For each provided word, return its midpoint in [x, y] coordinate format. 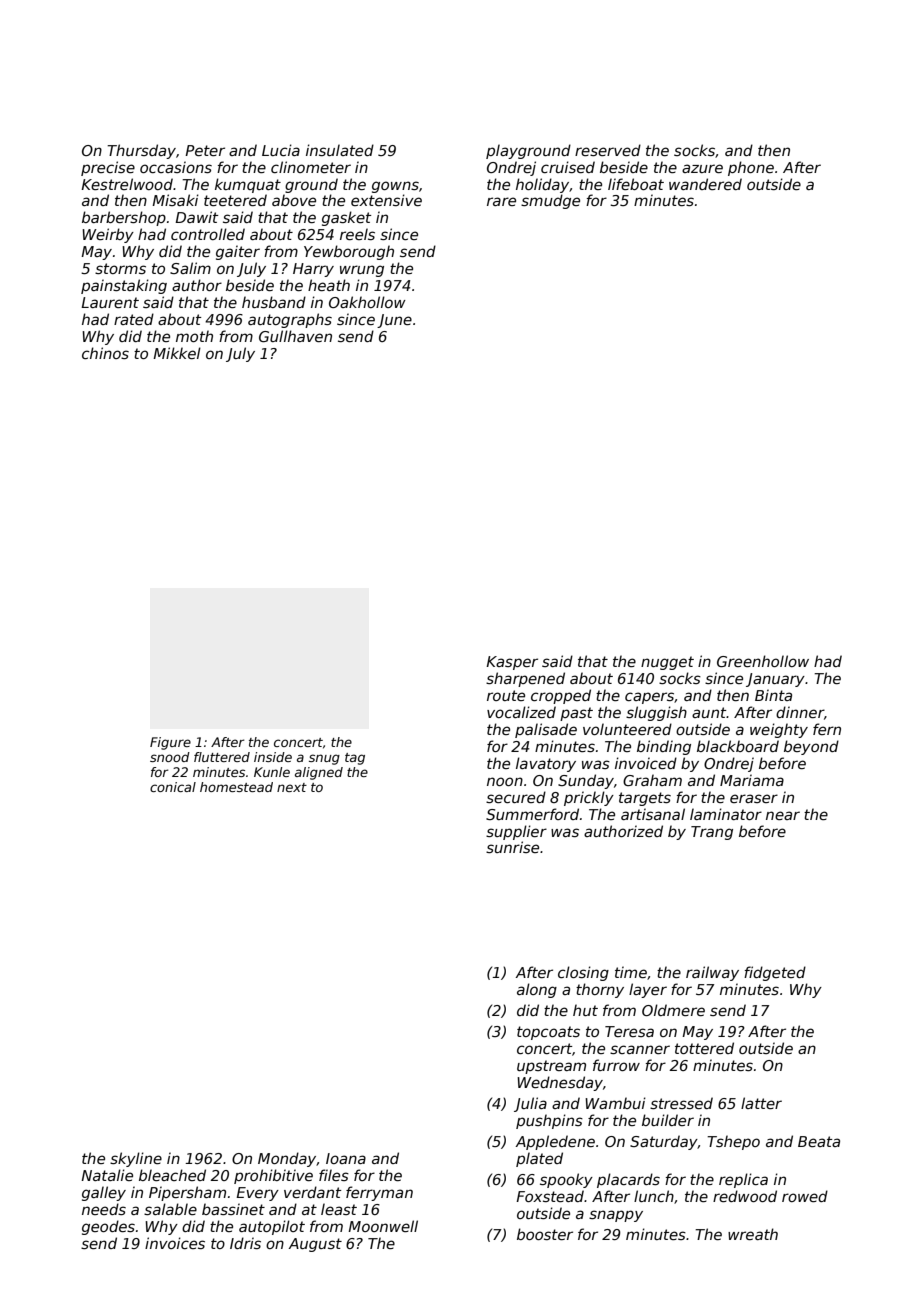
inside [273, 757]
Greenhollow [763, 661]
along [537, 990]
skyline [136, 1159]
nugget [667, 663]
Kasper [512, 663]
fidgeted [775, 973]
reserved [608, 150]
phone [751, 168]
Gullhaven [295, 336]
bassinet [233, 1209]
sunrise [512, 847]
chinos [105, 353]
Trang [712, 833]
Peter [205, 150]
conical [173, 787]
